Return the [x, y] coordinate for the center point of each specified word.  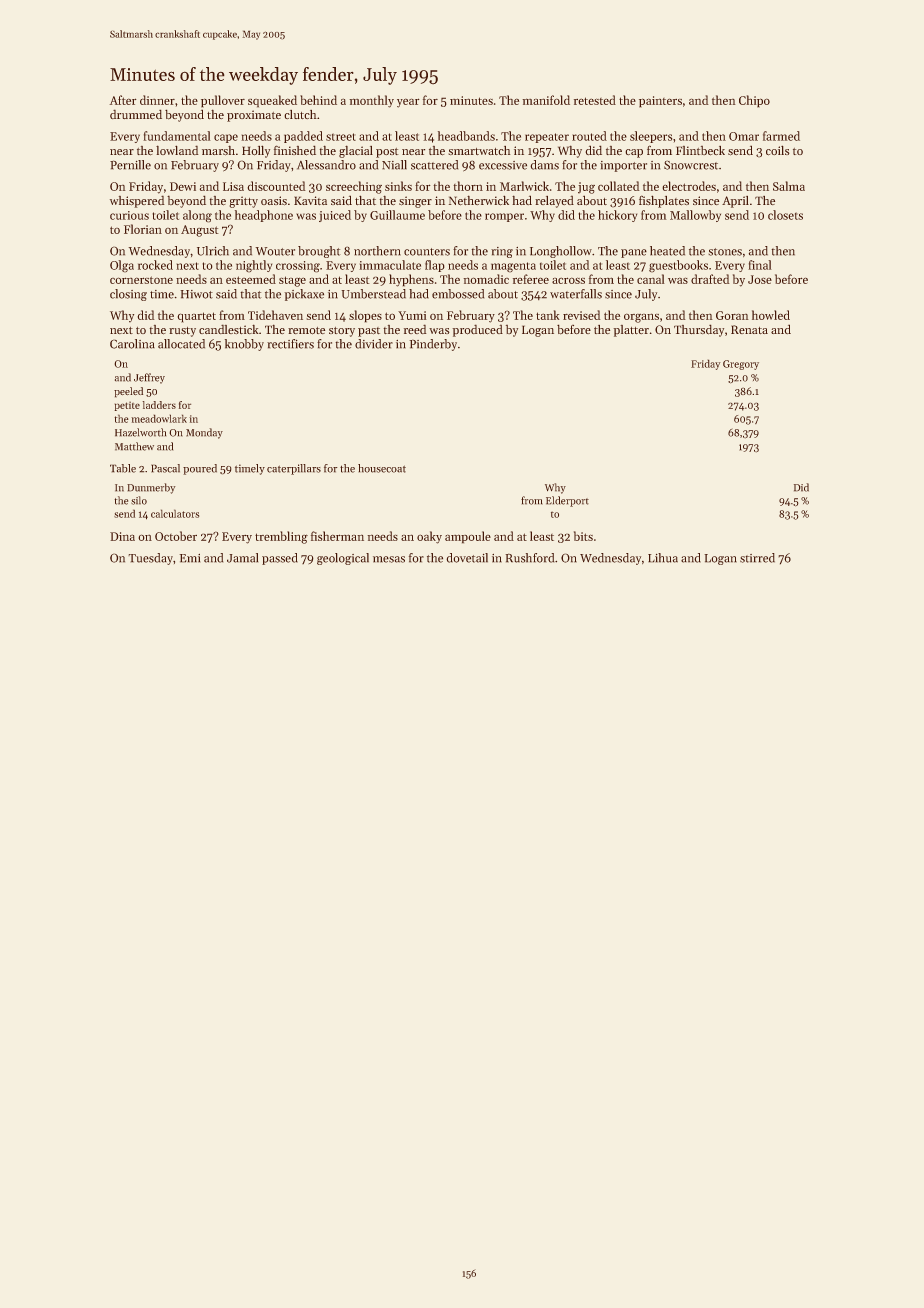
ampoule [468, 537]
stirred [757, 558]
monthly [371, 101]
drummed [136, 114]
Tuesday [150, 559]
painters [660, 102]
